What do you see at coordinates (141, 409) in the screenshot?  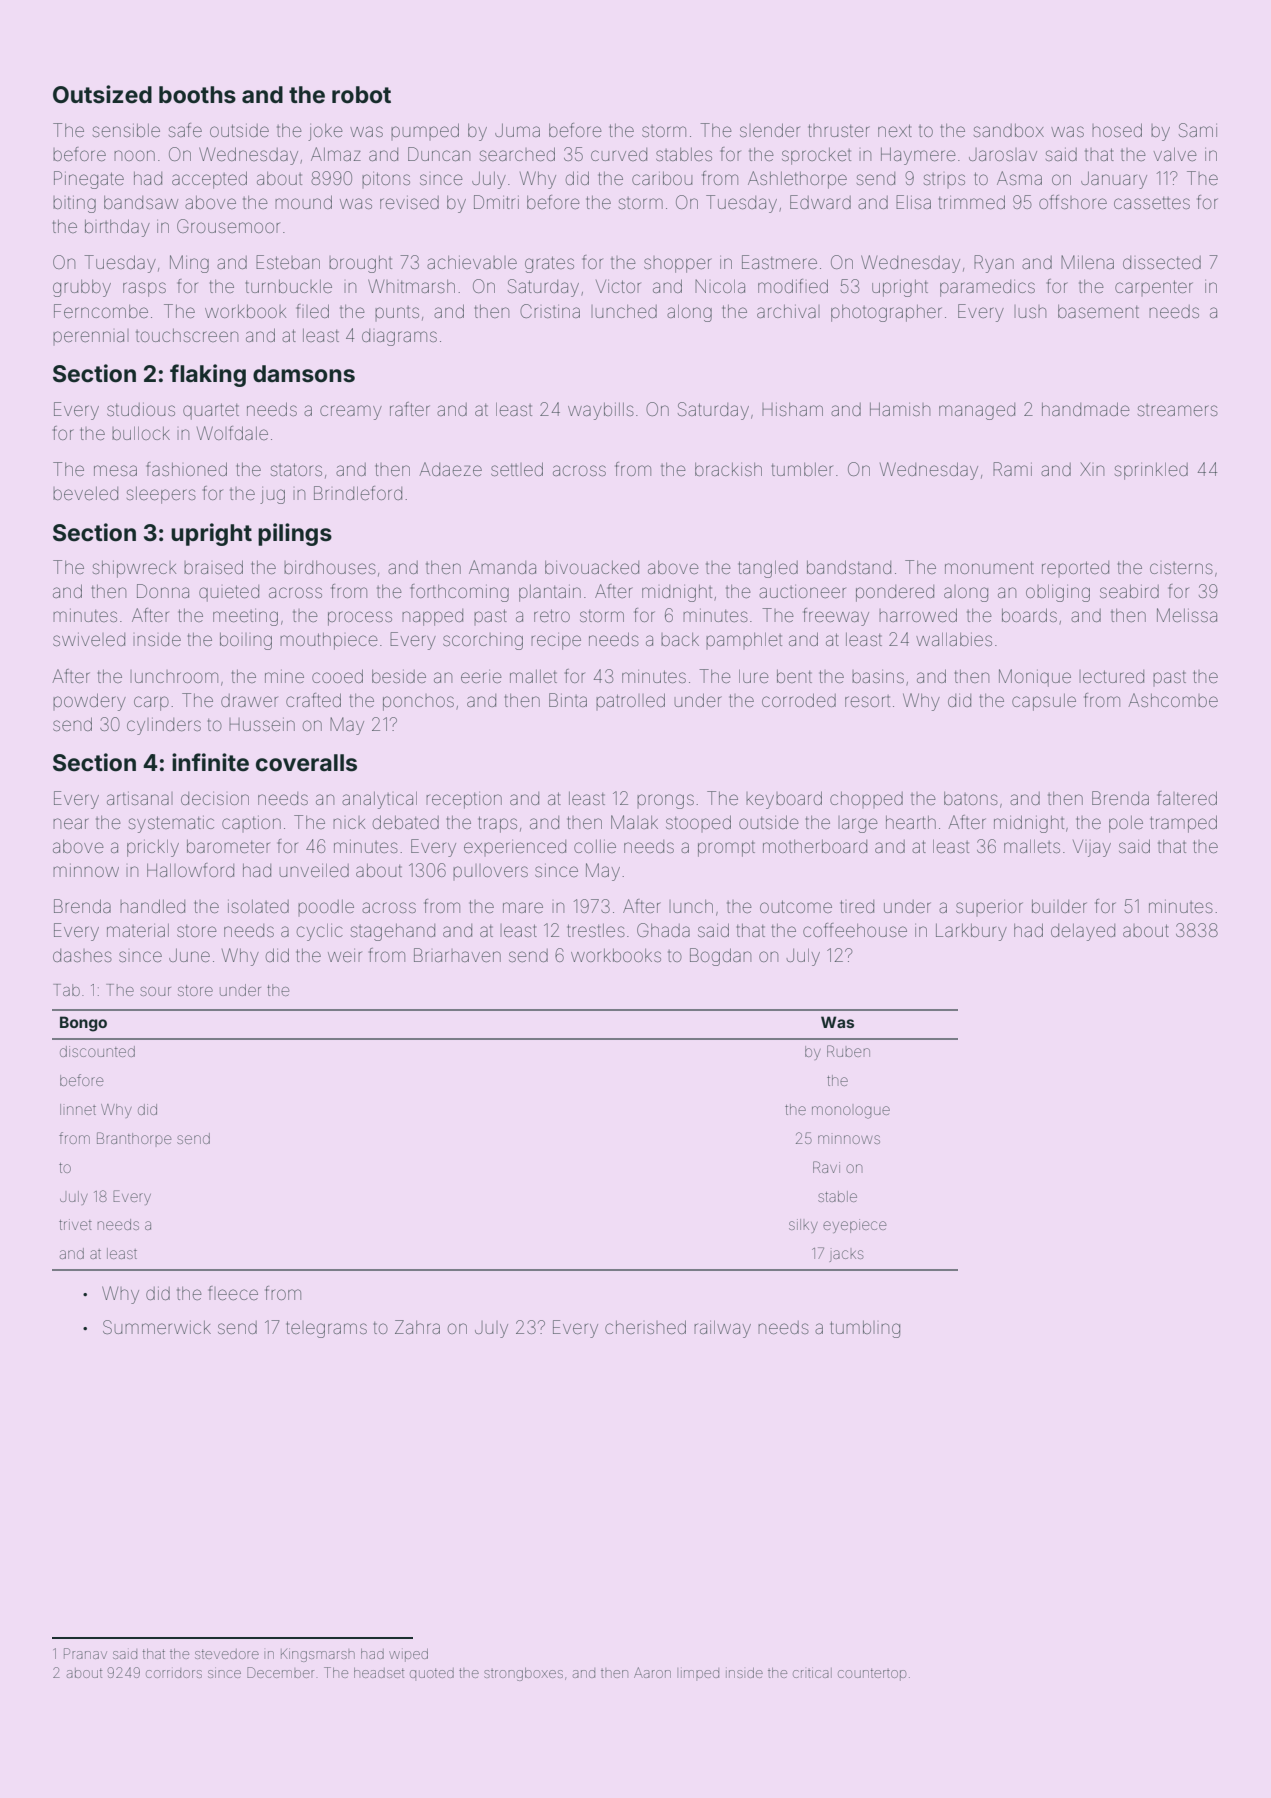 I see `studious` at bounding box center [141, 409].
